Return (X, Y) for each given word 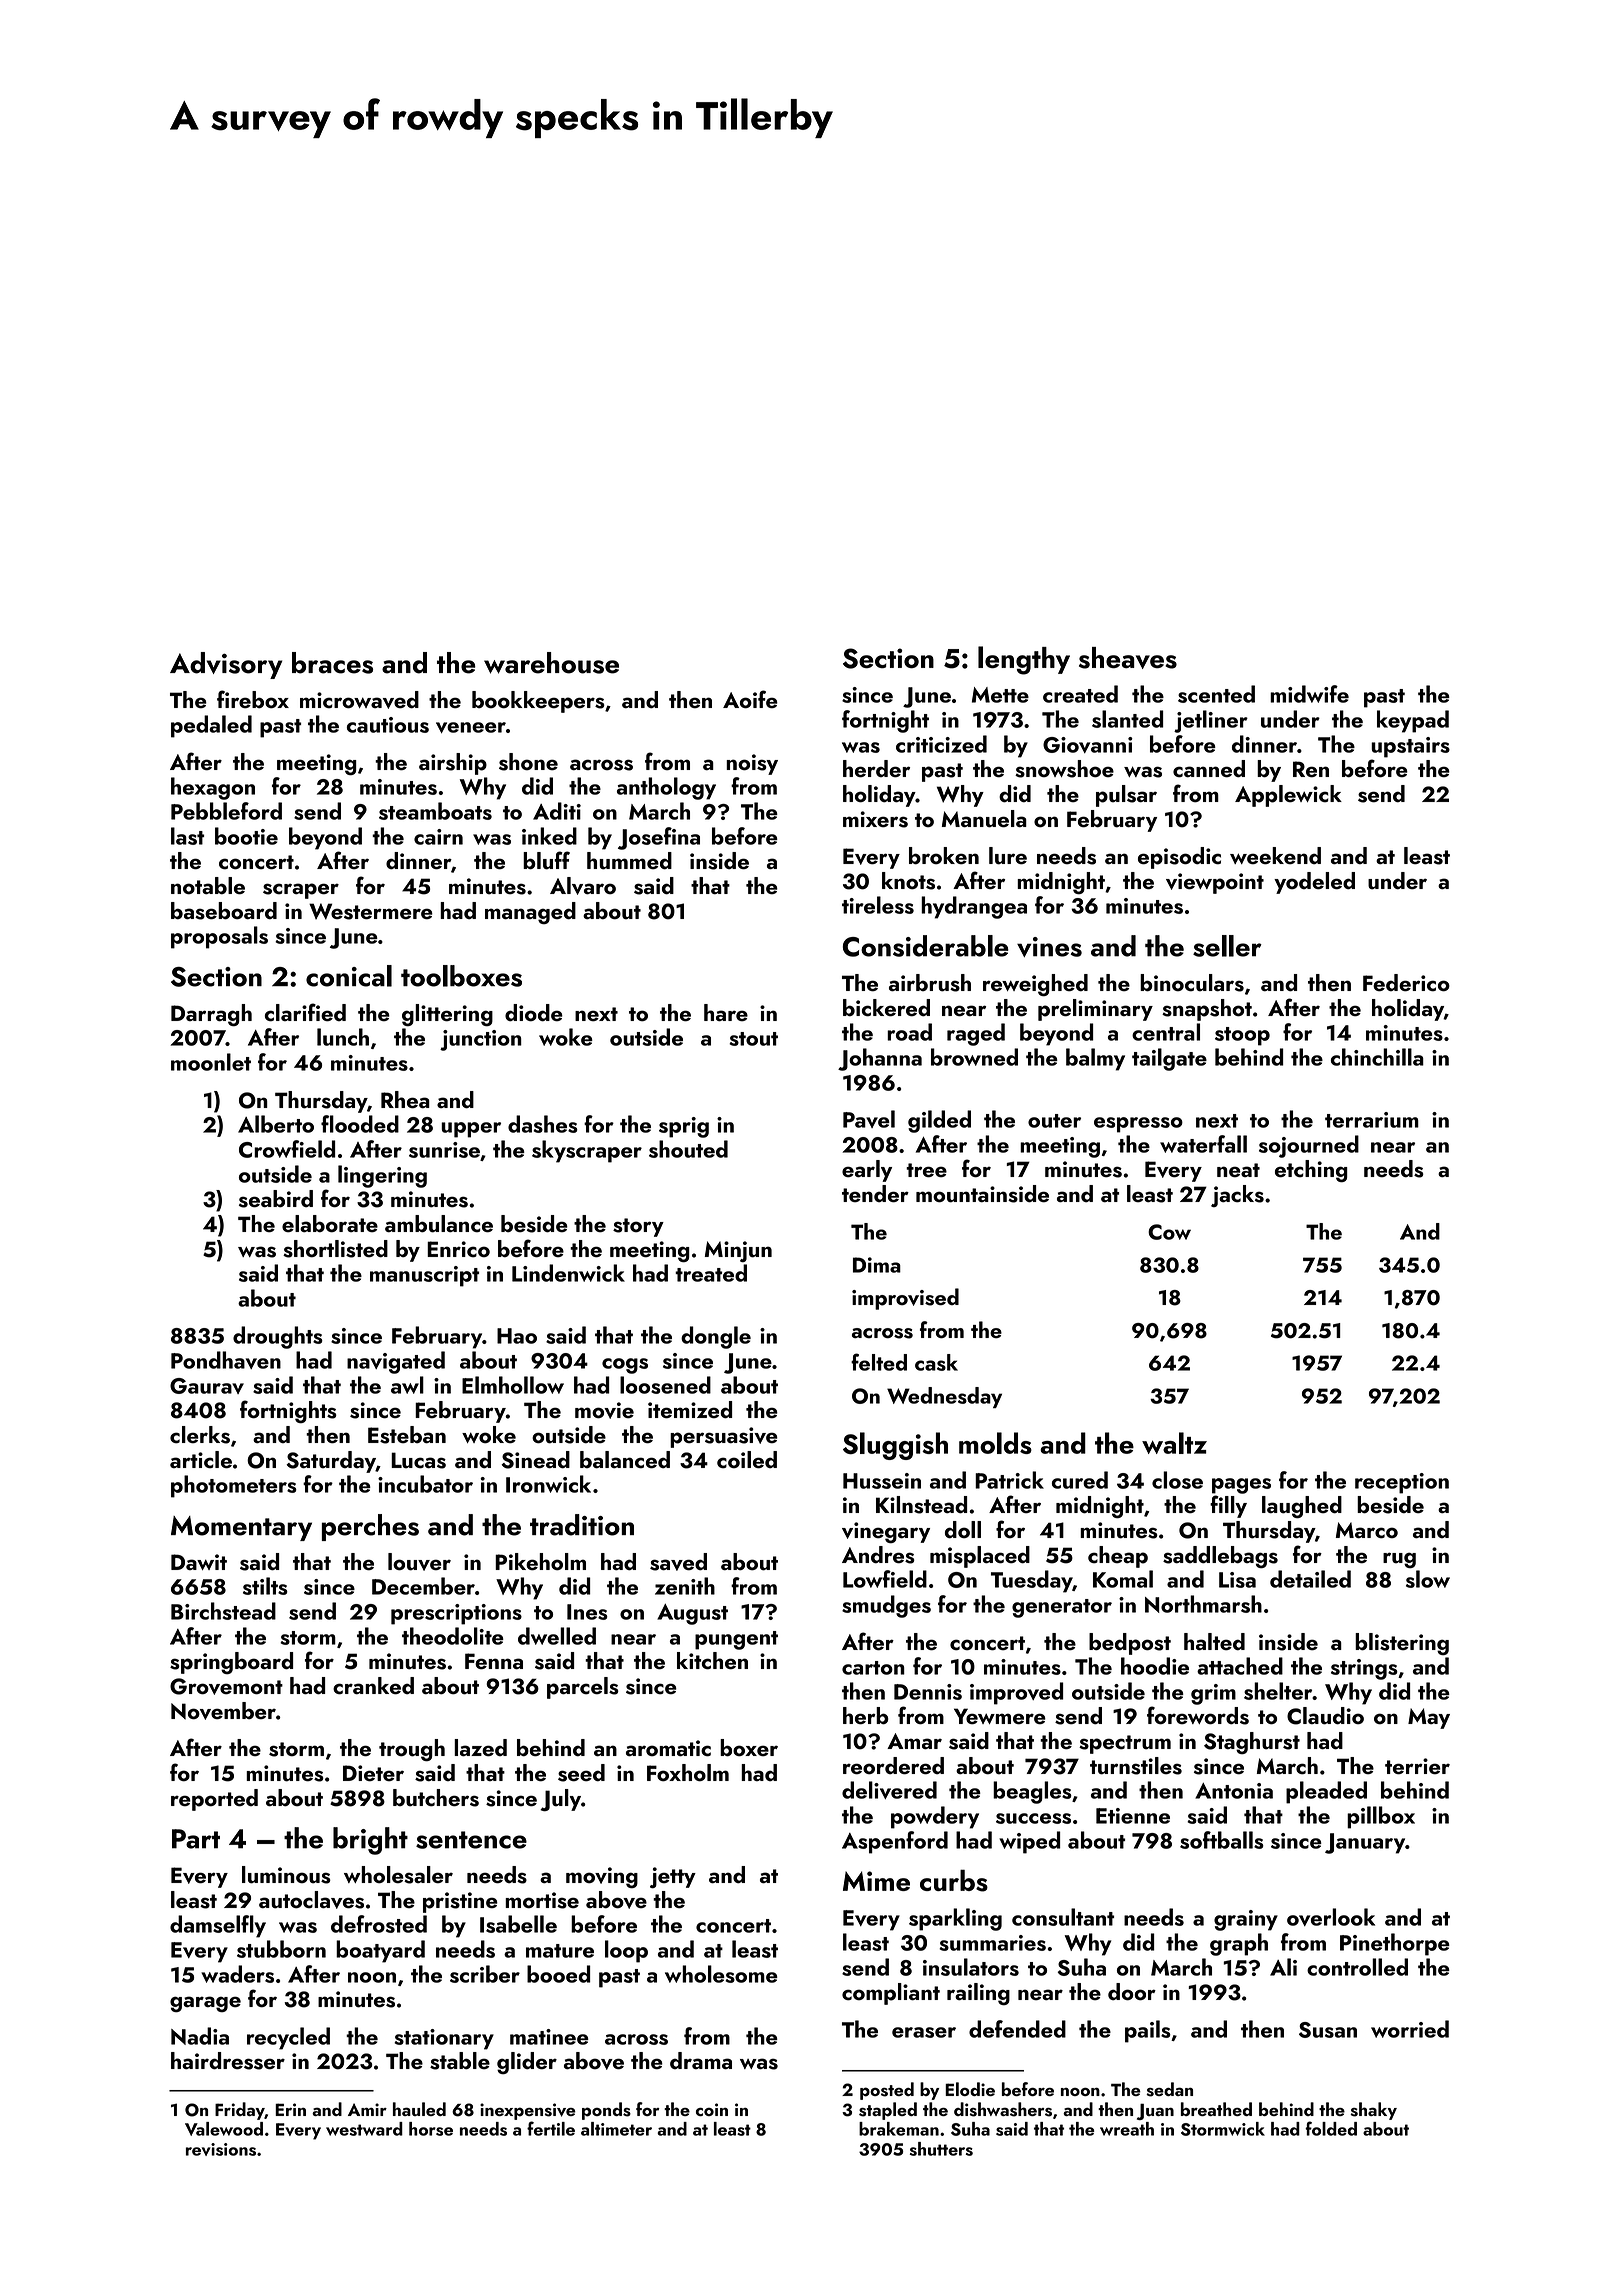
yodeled (1314, 883)
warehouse (551, 663)
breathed (1216, 2109)
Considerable (926, 946)
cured (1080, 1480)
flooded (360, 1124)
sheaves (1128, 658)
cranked (373, 1686)
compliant (891, 1994)
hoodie (1155, 1666)
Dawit (199, 1562)
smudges (886, 1606)
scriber (485, 1974)
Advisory (226, 665)
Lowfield (885, 1579)
